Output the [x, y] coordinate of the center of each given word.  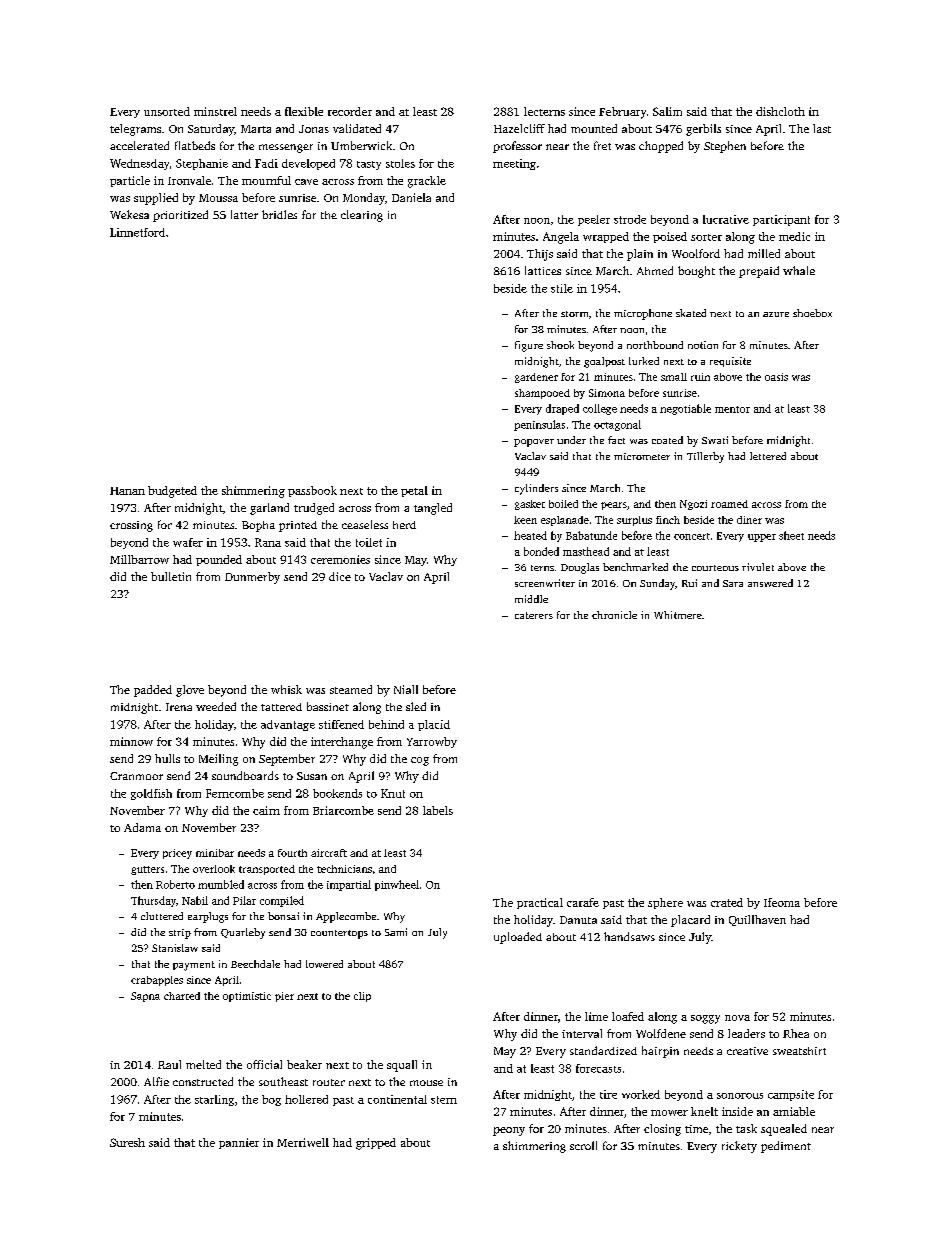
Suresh [127, 1142]
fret [602, 145]
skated [691, 313]
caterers [534, 615]
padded [153, 691]
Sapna [145, 997]
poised [670, 237]
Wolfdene [661, 1033]
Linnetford [137, 232]
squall [402, 1066]
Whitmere [678, 615]
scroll [583, 1145]
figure [529, 346]
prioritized [180, 216]
